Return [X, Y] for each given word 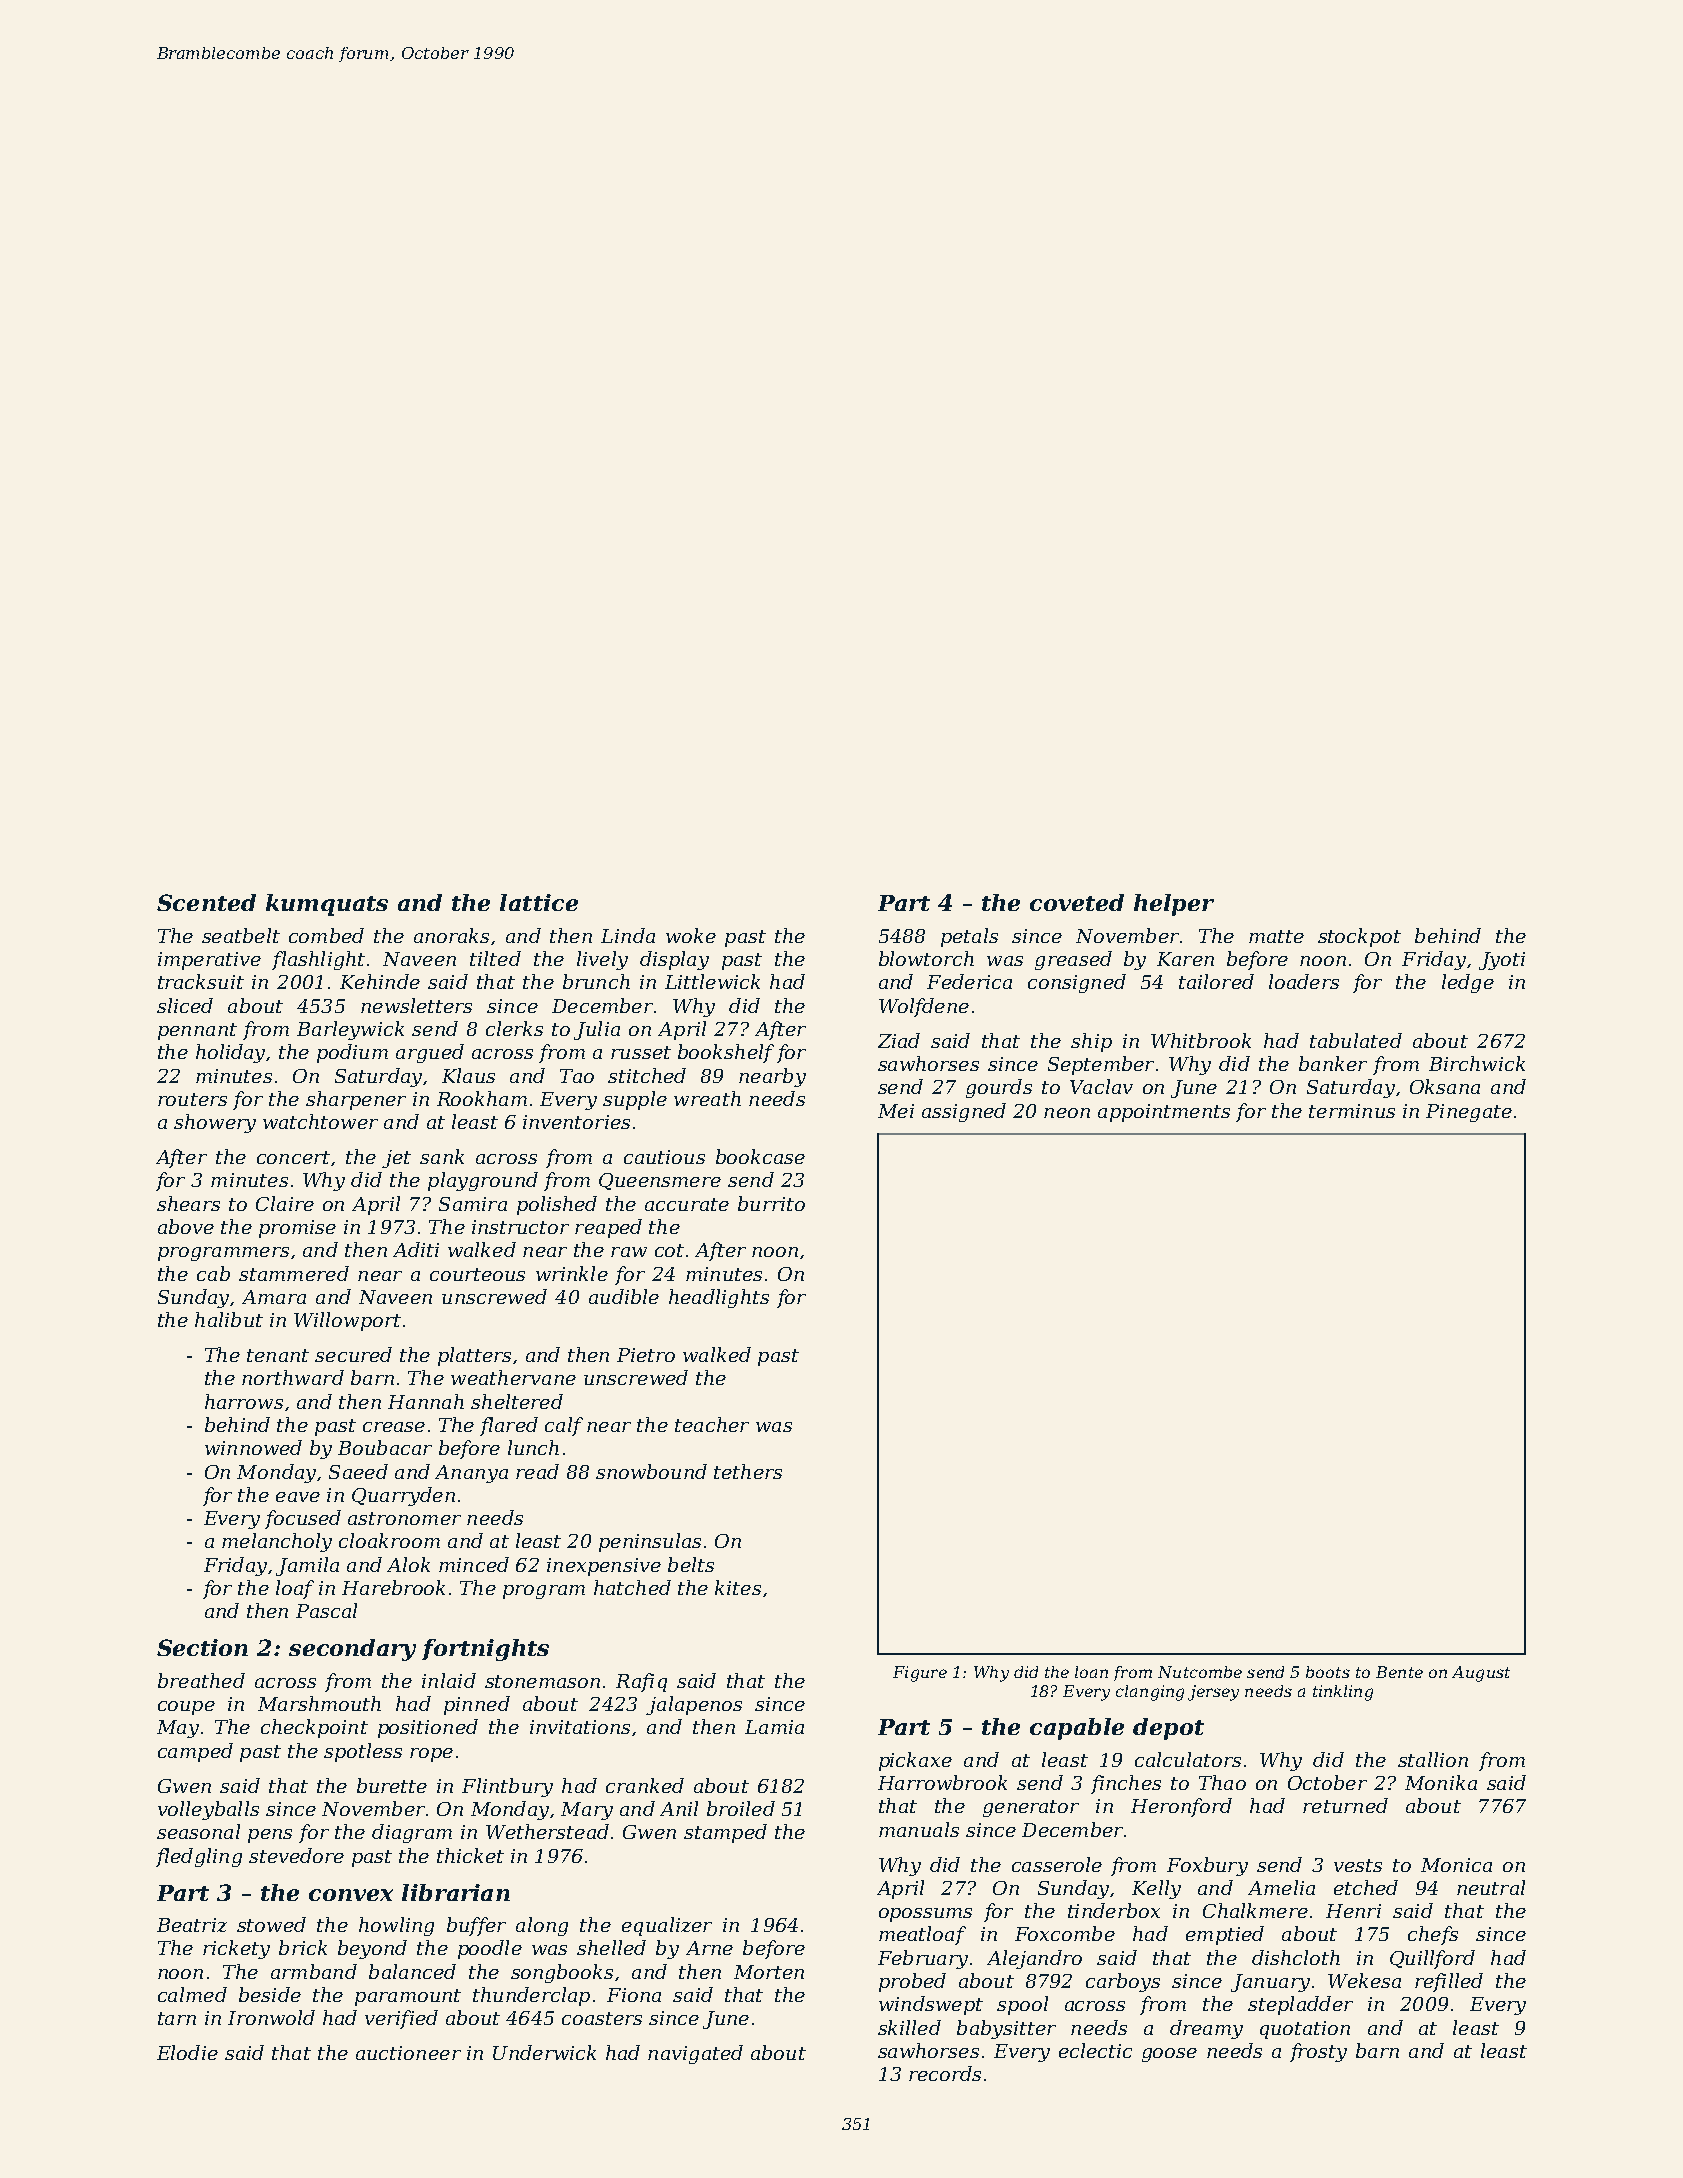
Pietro [646, 1355]
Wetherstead [547, 1831]
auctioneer [408, 2053]
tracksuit [201, 981]
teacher [712, 1424]
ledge [1468, 983]
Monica [1456, 1865]
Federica [969, 981]
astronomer [404, 1518]
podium [352, 1053]
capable [1077, 1729]
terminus [1352, 1111]
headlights [719, 1298]
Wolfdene [924, 1007]
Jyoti [1502, 961]
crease [394, 1427]
